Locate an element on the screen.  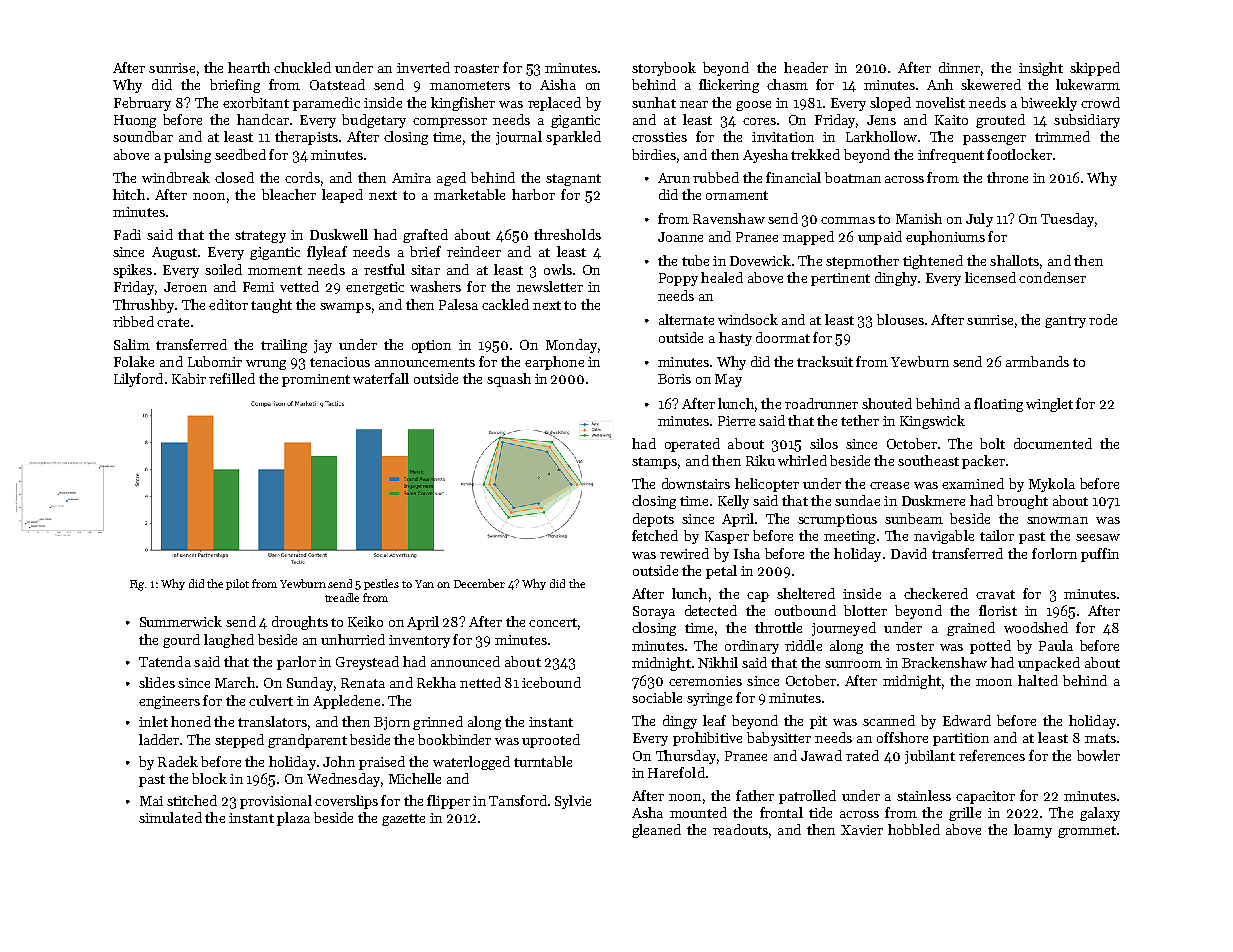
sparkled is located at coordinates (573, 138).
